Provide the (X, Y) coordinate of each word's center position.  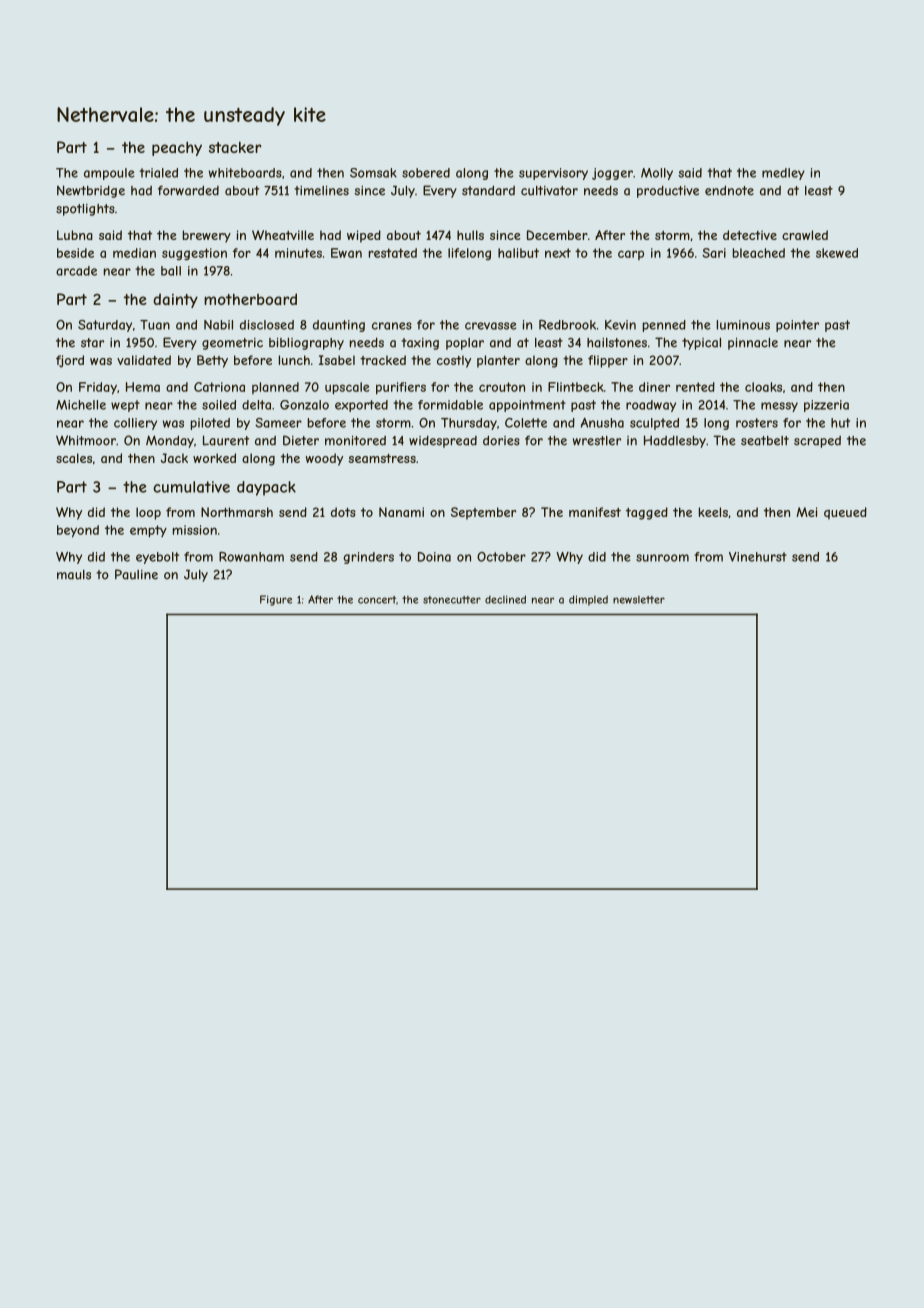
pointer (797, 326)
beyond (78, 531)
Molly (657, 174)
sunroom (662, 558)
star (92, 343)
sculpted (654, 424)
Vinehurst (758, 557)
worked (214, 458)
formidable (450, 405)
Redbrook (567, 325)
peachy (177, 148)
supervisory (553, 174)
